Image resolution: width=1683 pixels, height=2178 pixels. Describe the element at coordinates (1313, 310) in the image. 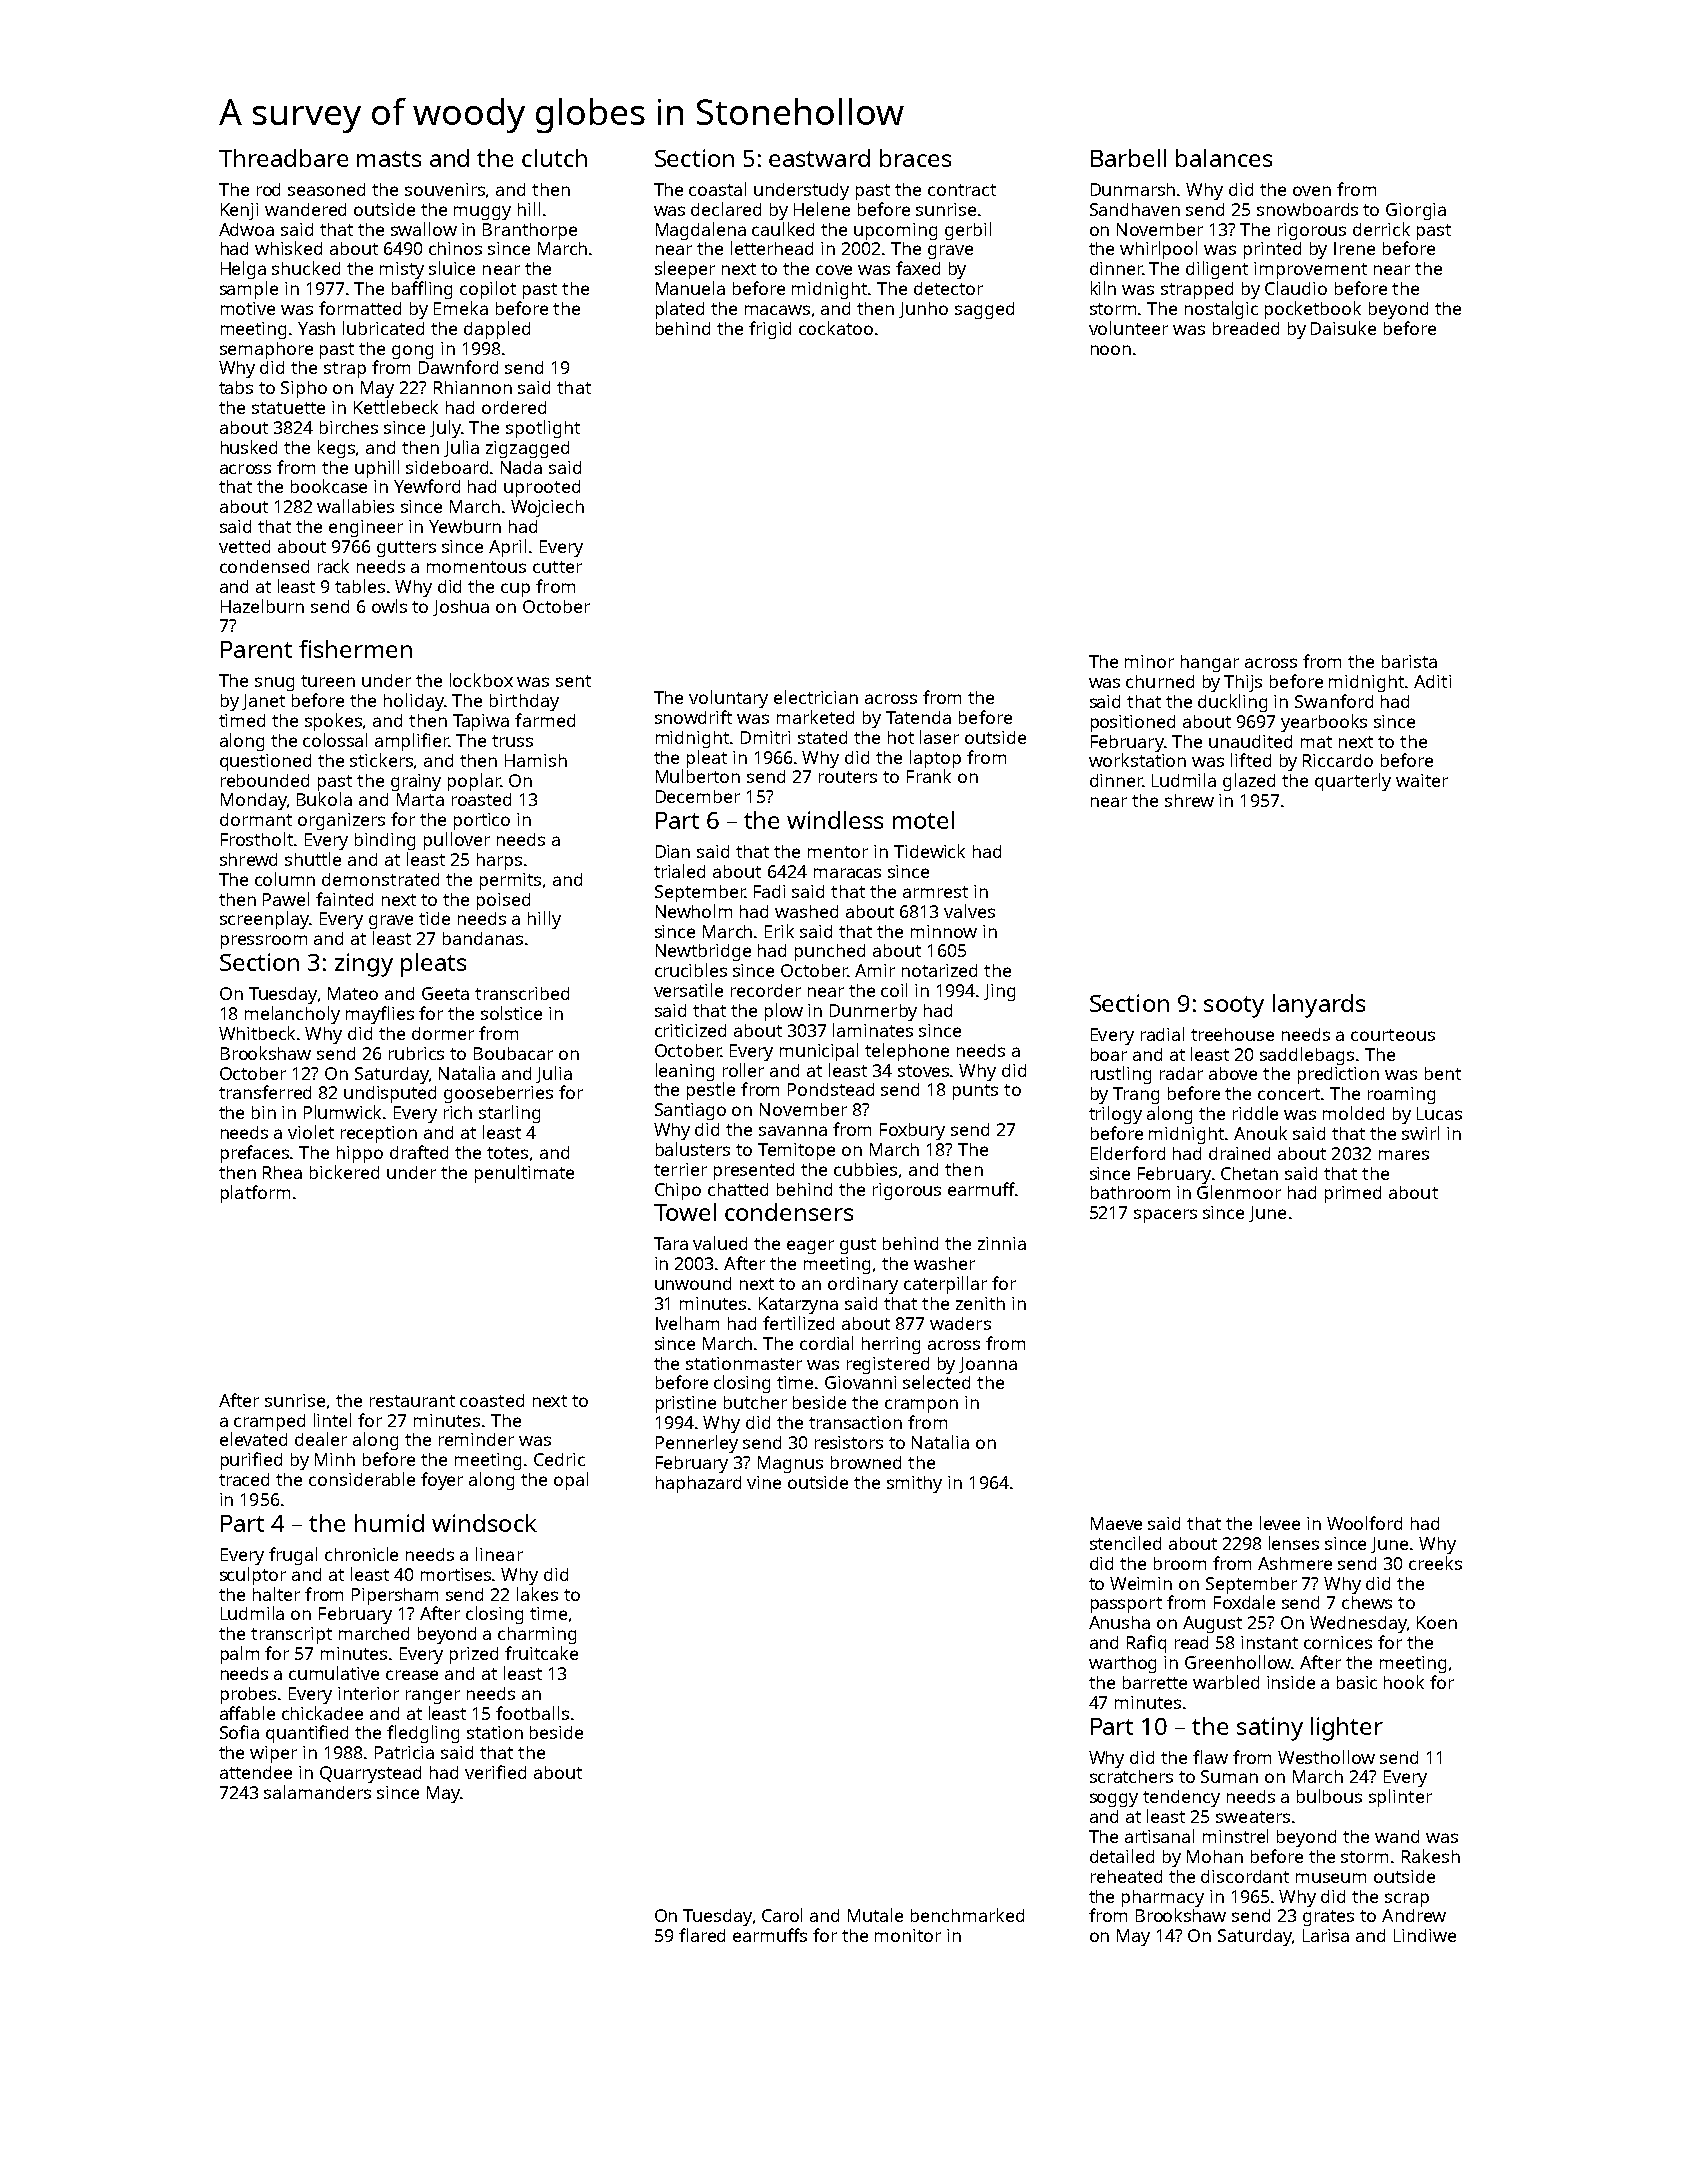

I see `pocketbook` at that location.
